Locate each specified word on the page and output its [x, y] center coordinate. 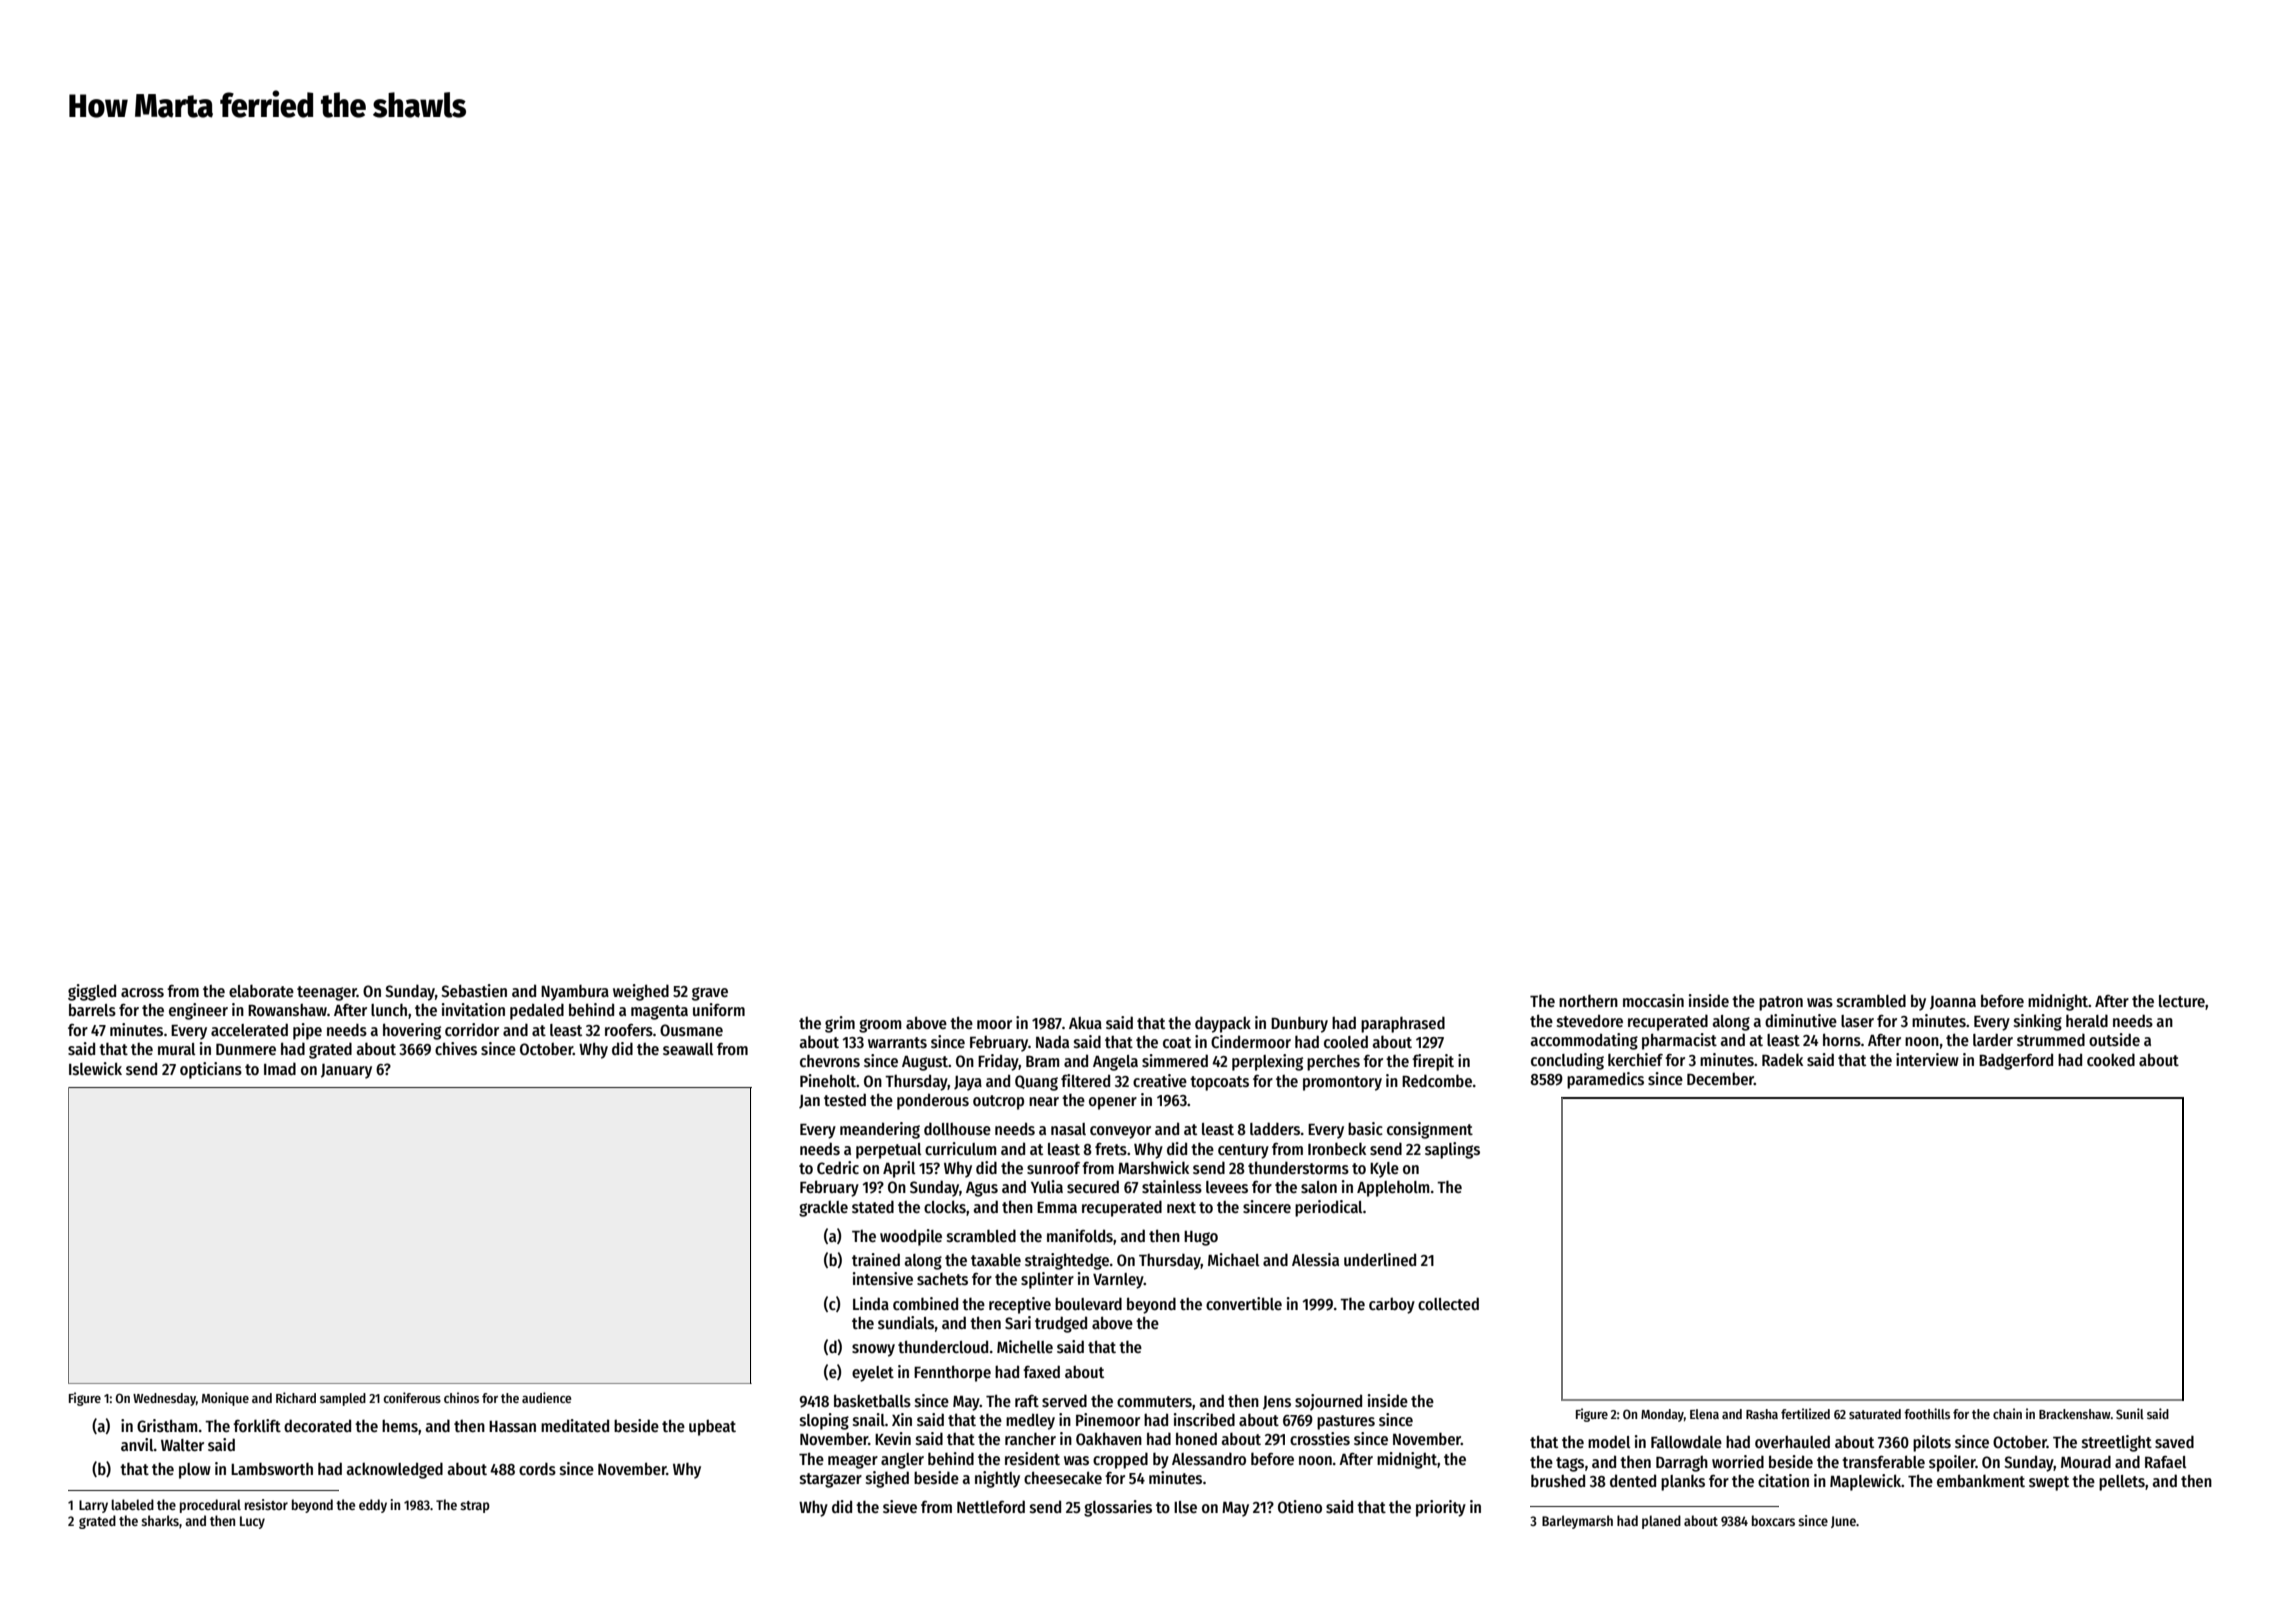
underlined [1380, 1259]
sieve [900, 1506]
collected [1448, 1303]
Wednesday [164, 1399]
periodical [1329, 1208]
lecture [2182, 1001]
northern [1588, 1000]
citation [1783, 1480]
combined [925, 1303]
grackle [823, 1209]
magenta [659, 1012]
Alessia [1315, 1259]
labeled [132, 1504]
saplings [1452, 1150]
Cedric [838, 1167]
